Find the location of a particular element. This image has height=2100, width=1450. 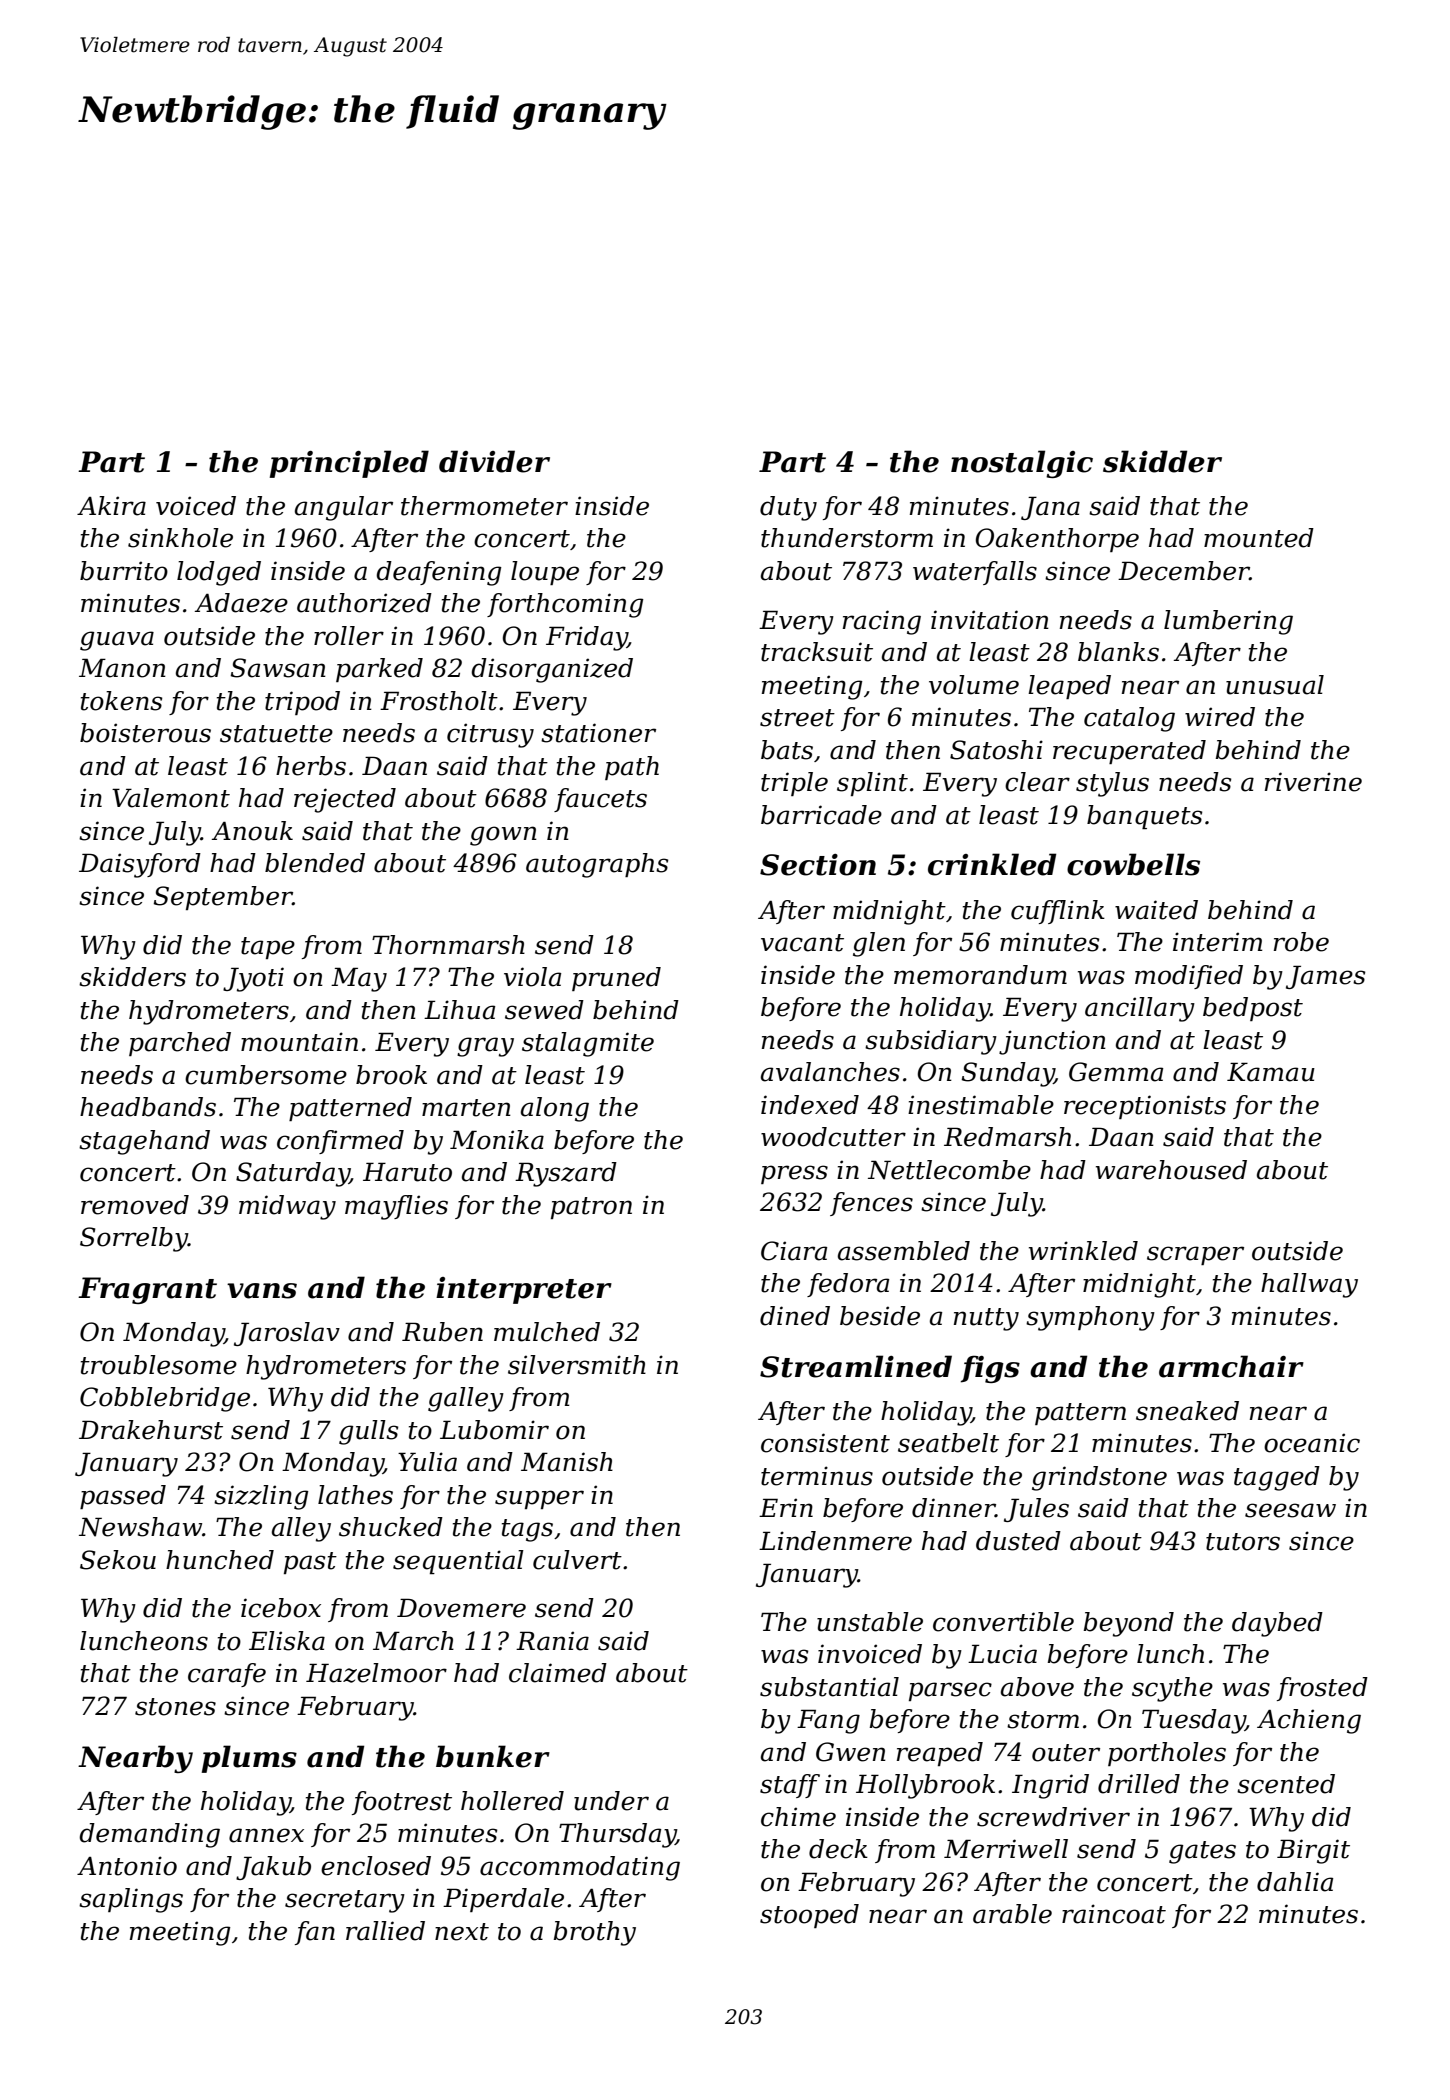

glen is located at coordinates (879, 944).
